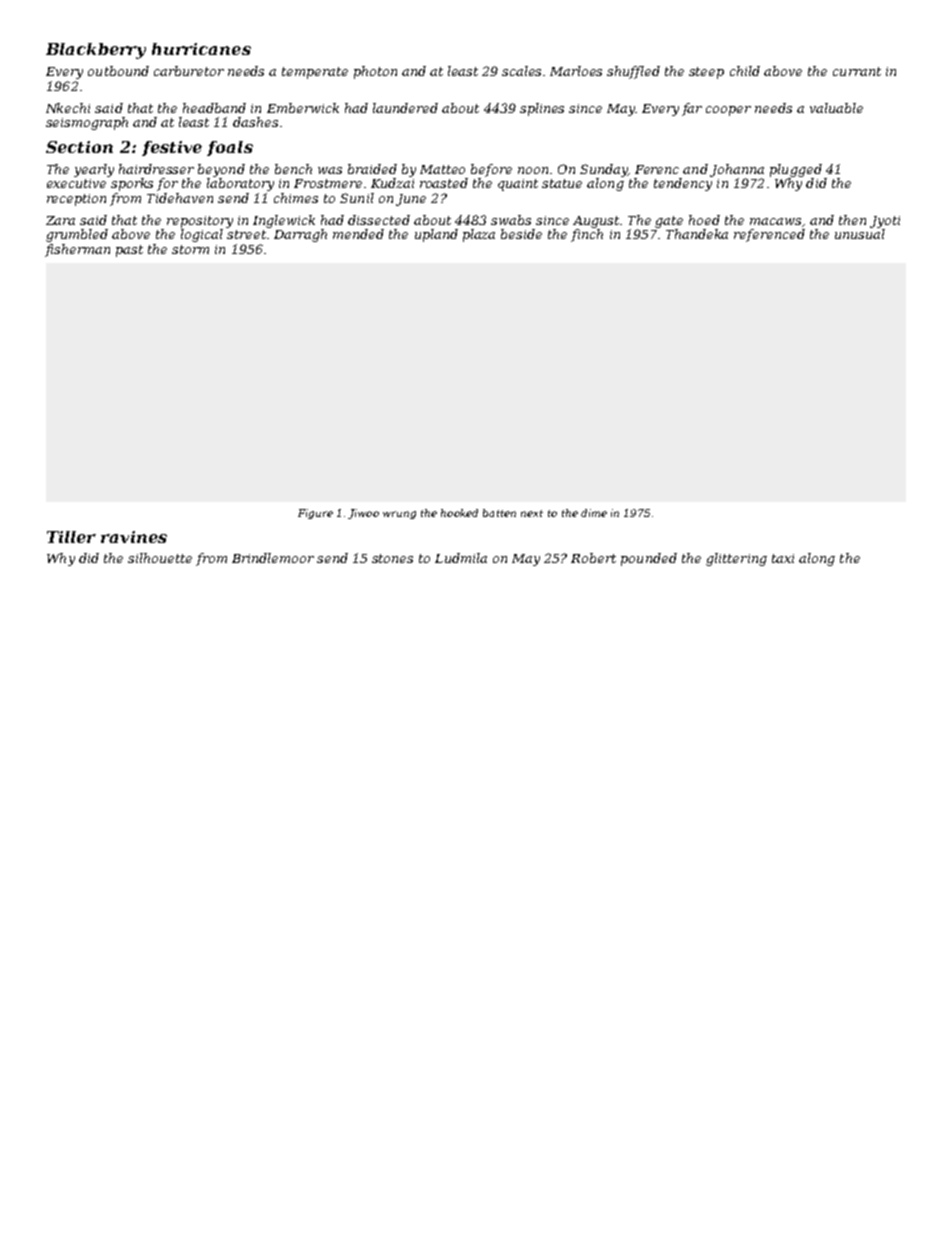  What do you see at coordinates (737, 170) in the screenshot?
I see `Johanna` at bounding box center [737, 170].
